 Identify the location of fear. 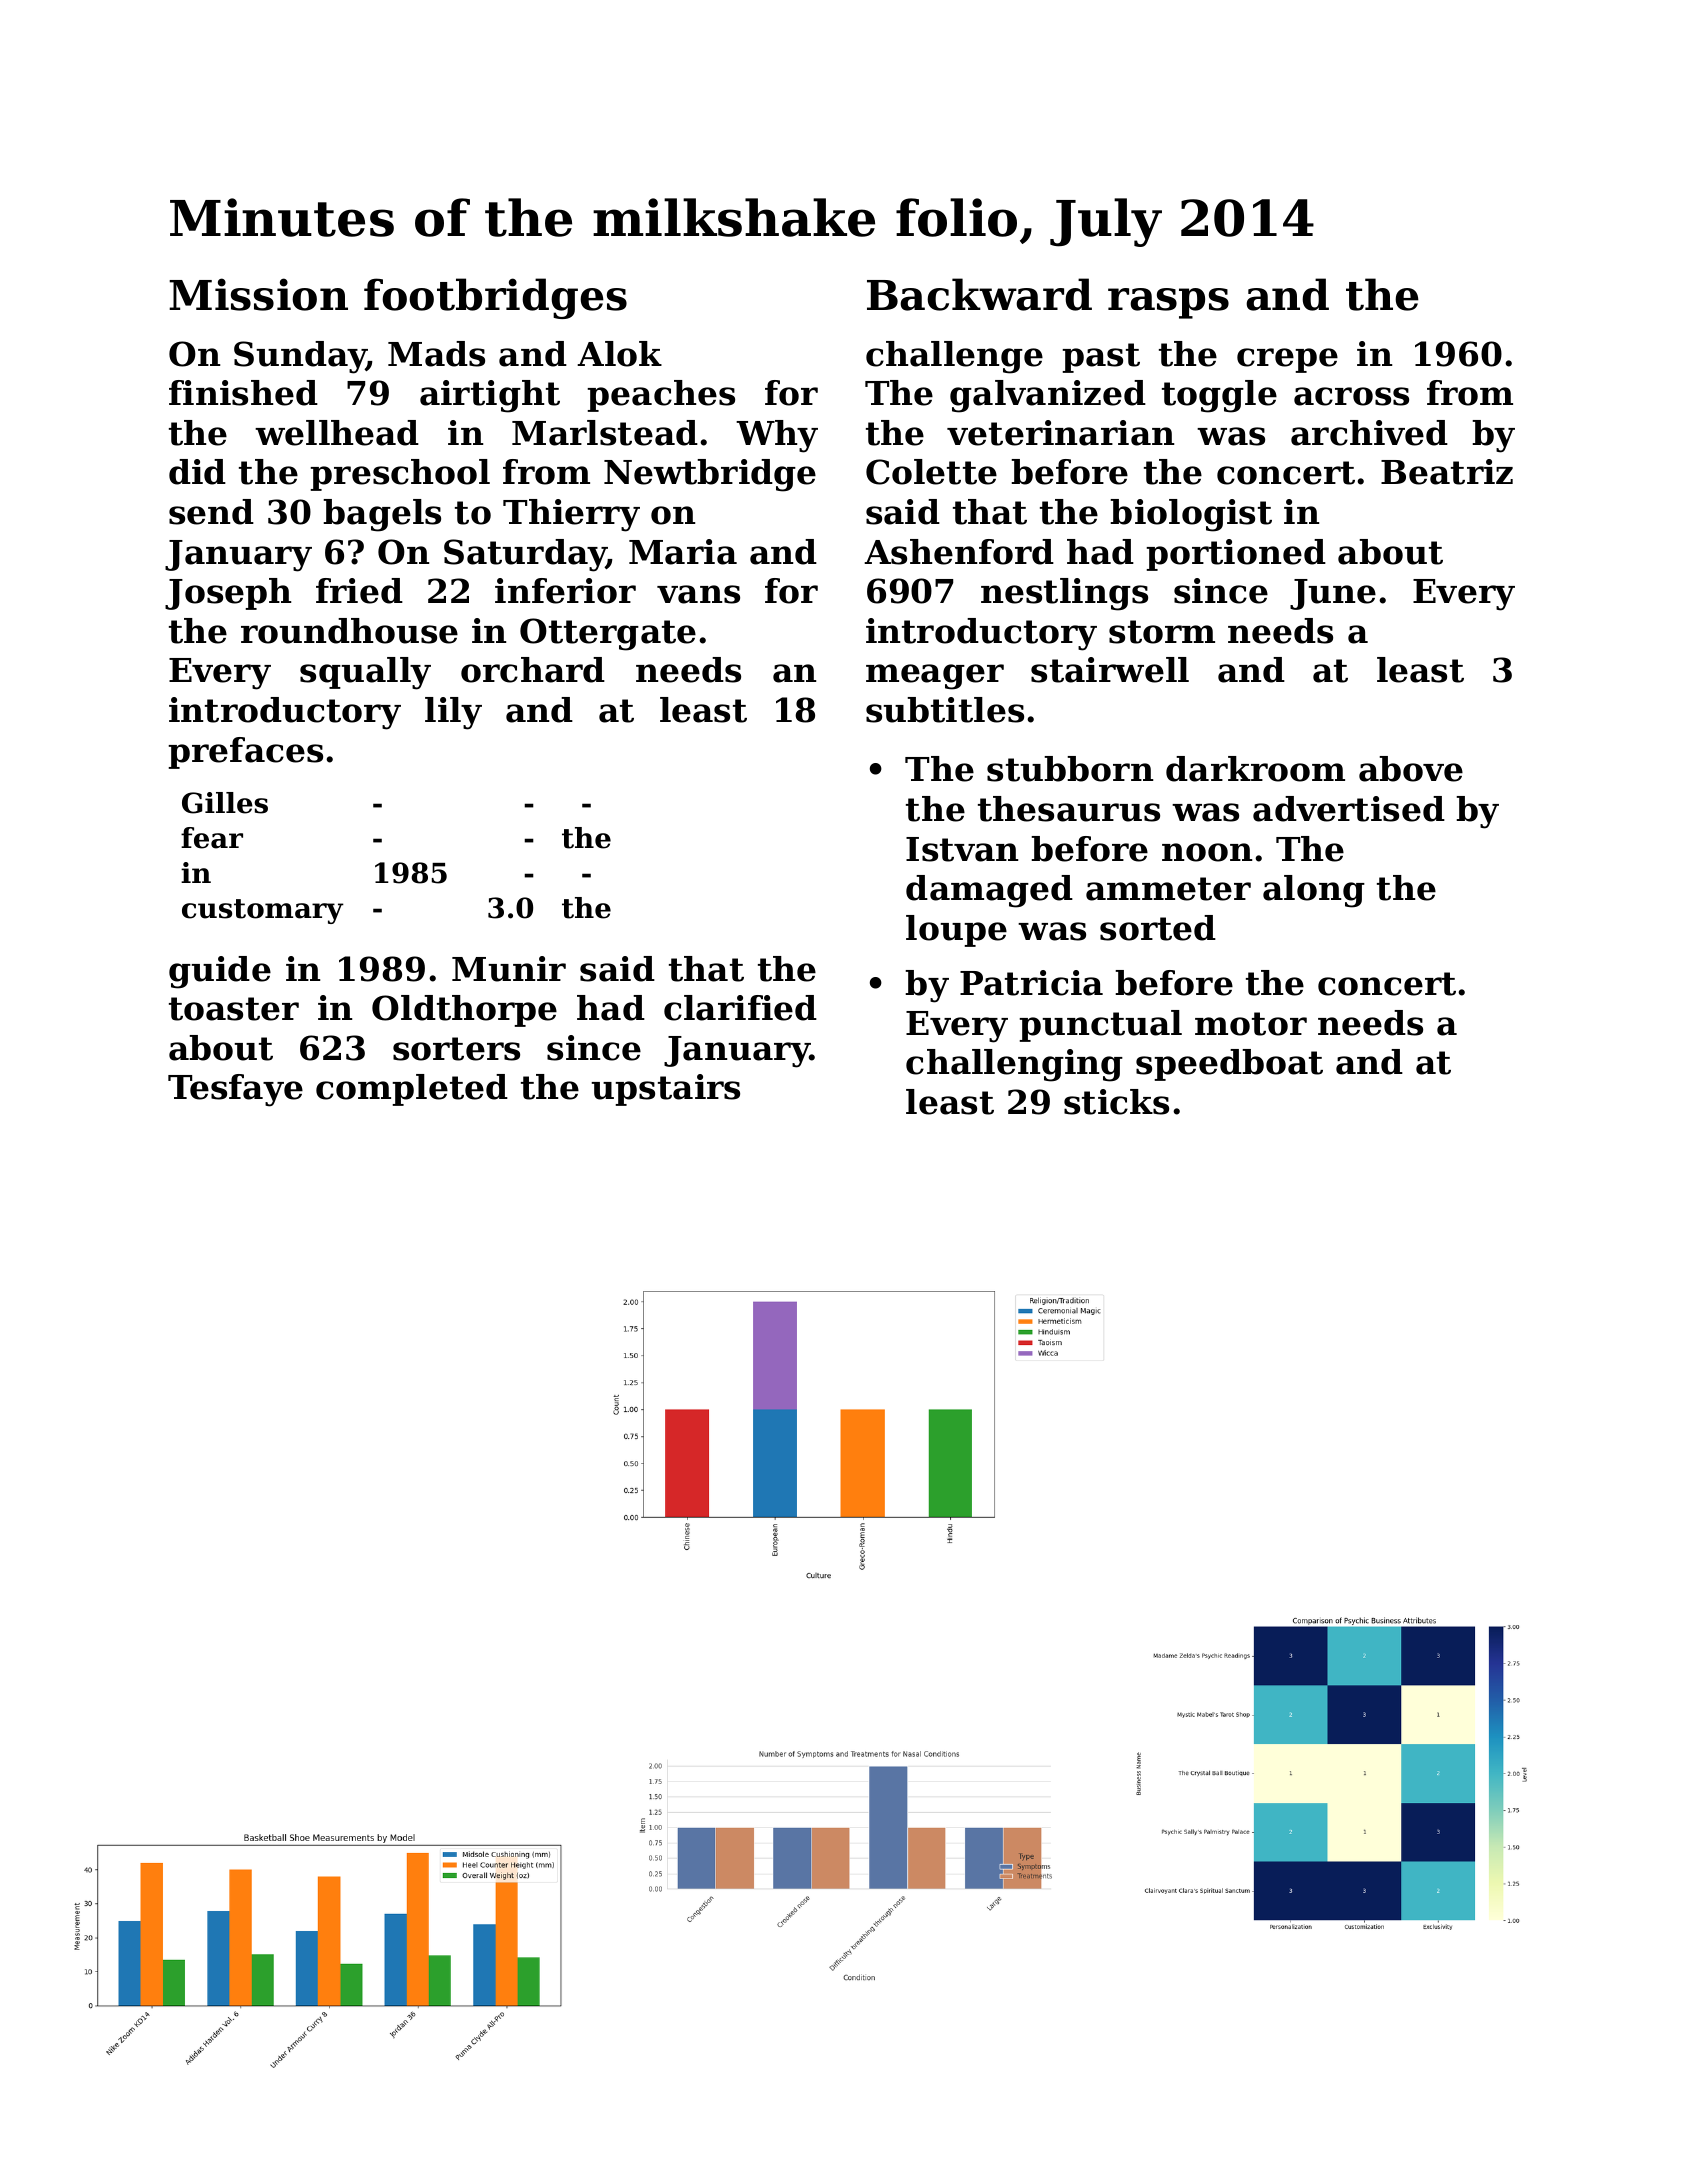
(212, 838).
